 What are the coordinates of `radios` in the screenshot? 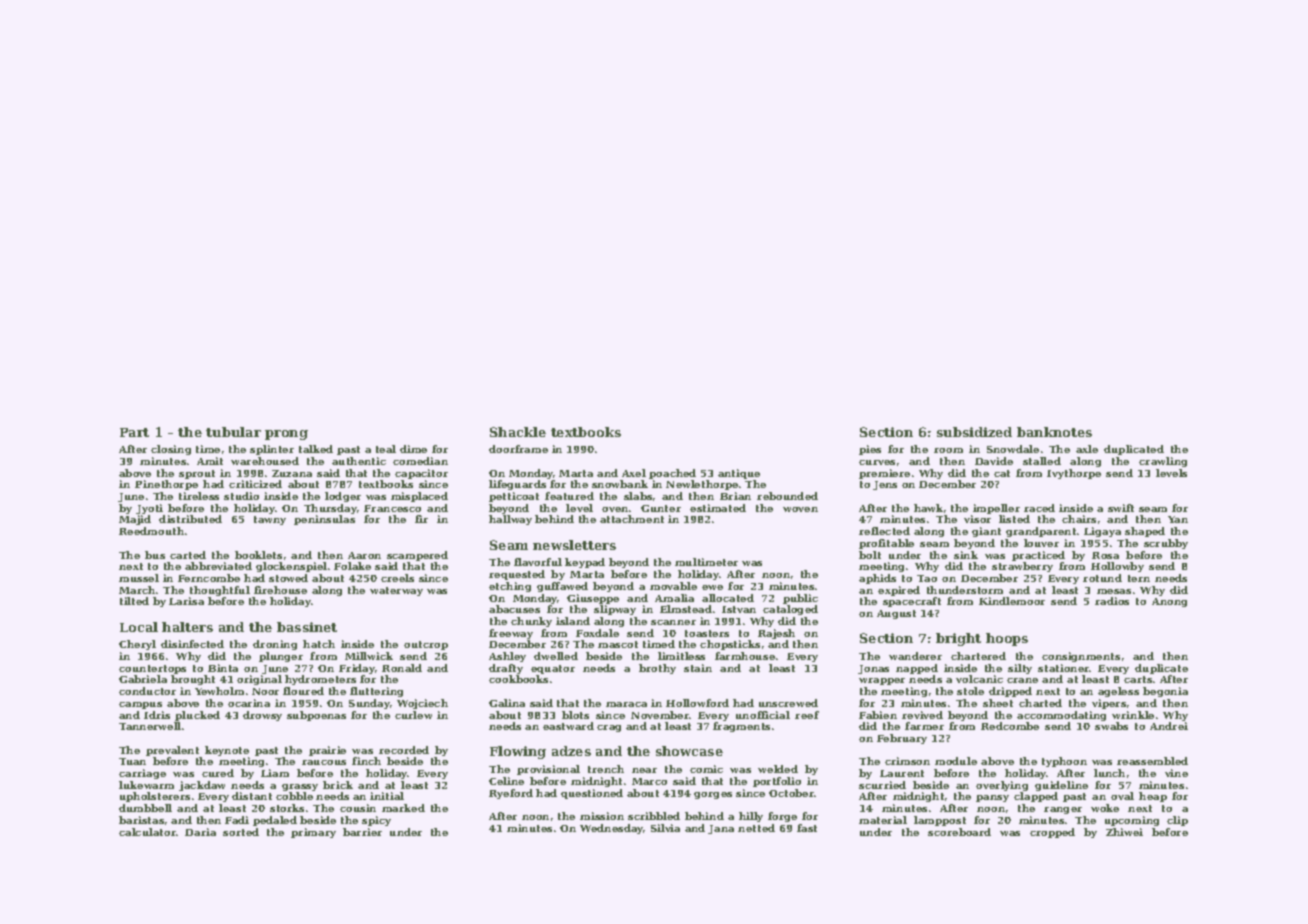 It's located at (1112, 601).
